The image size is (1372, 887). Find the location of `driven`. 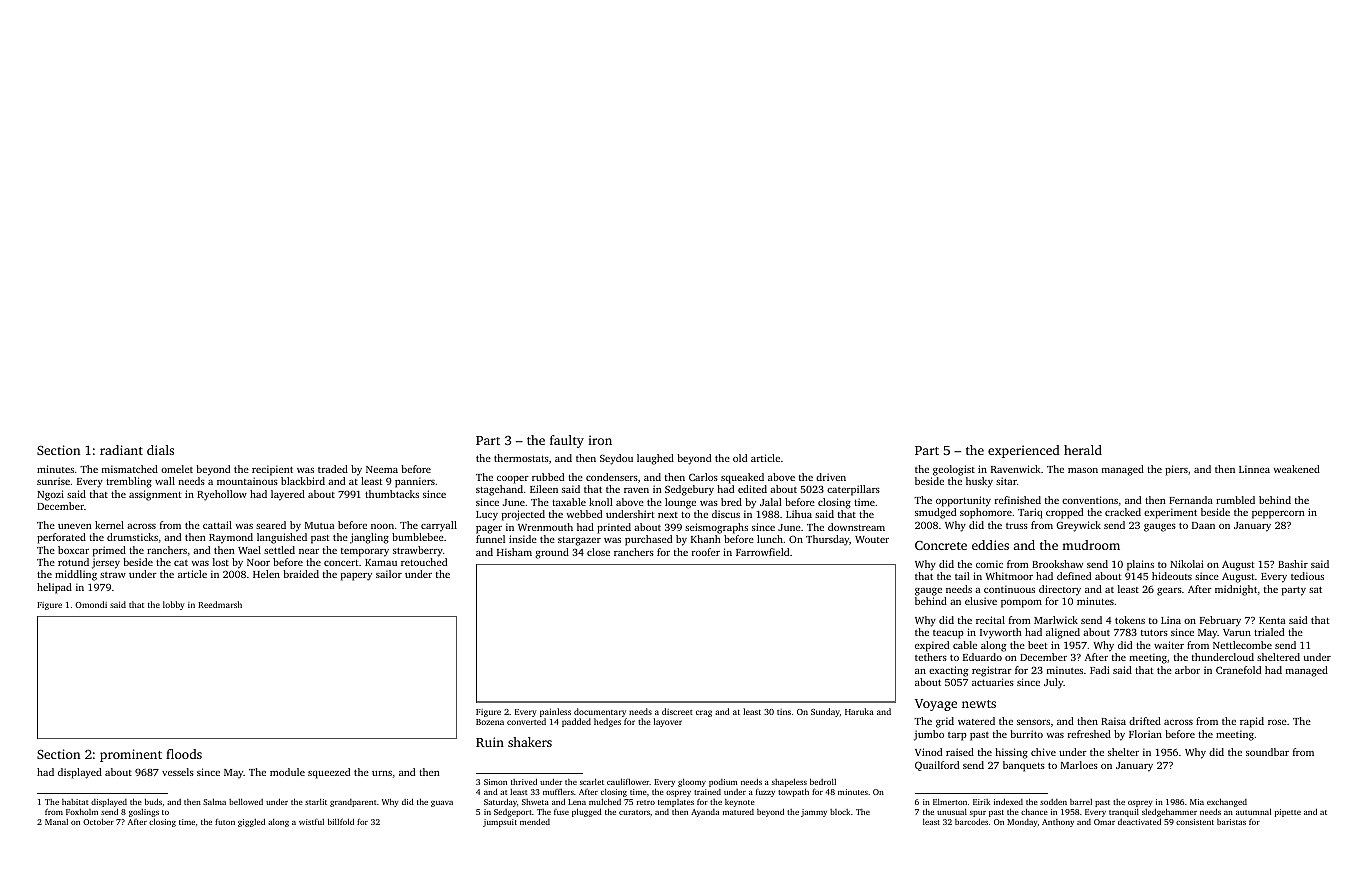

driven is located at coordinates (831, 477).
